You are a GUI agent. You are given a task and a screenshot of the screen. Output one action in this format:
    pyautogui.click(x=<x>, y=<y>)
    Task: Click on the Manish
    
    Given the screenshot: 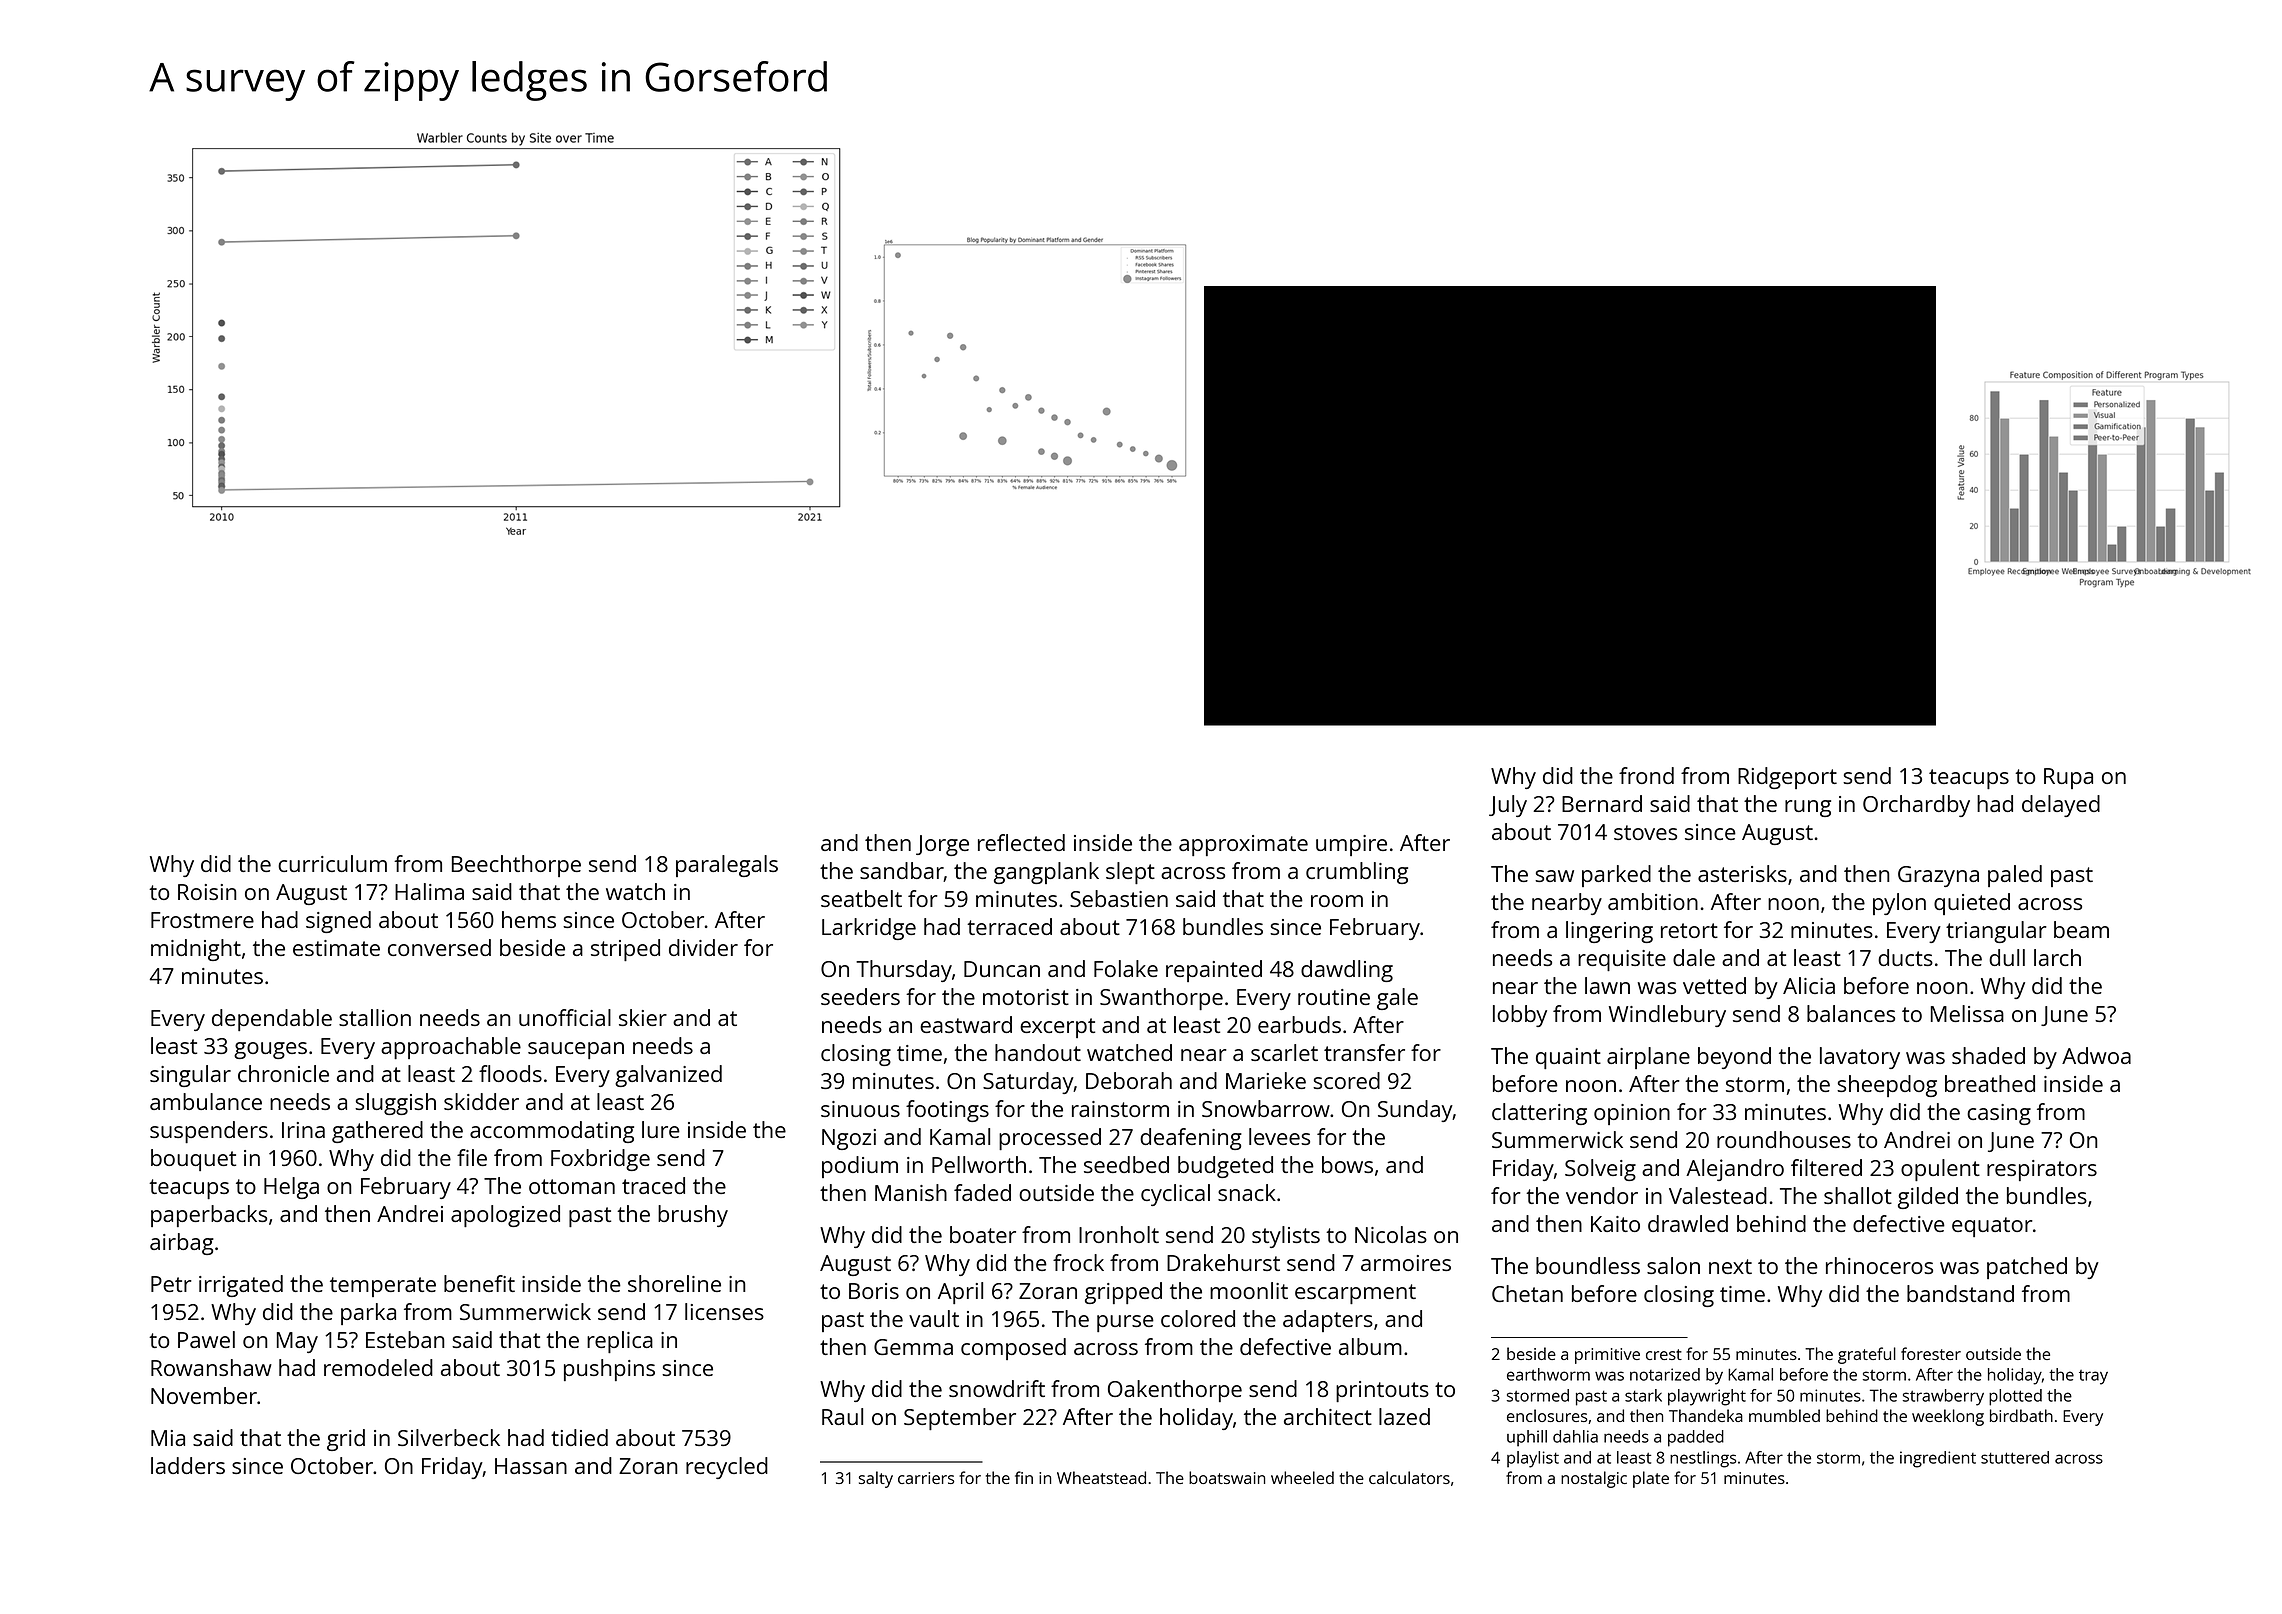 What is the action you would take?
    pyautogui.click(x=911, y=1192)
